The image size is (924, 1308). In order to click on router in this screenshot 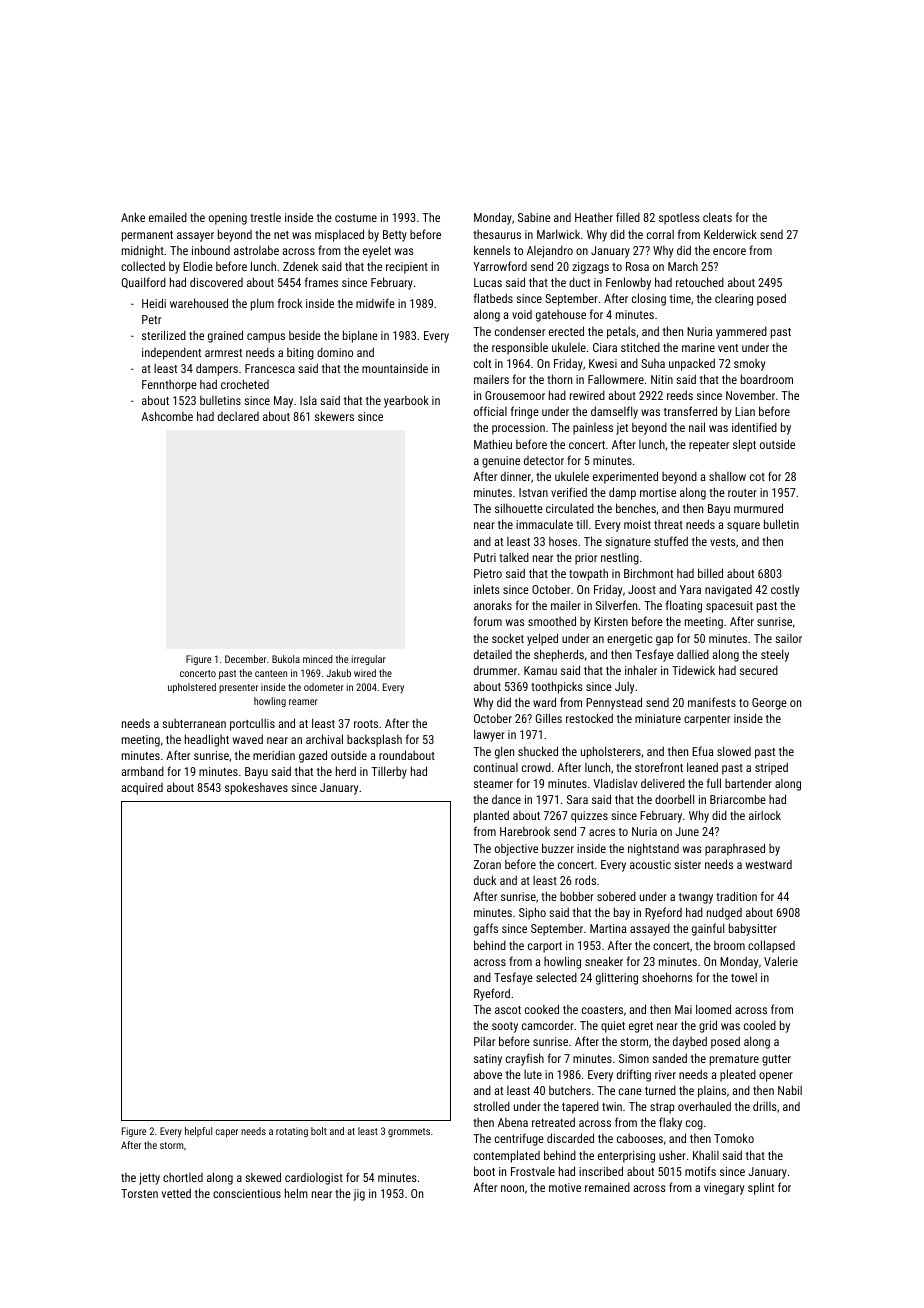, I will do `click(742, 493)`.
